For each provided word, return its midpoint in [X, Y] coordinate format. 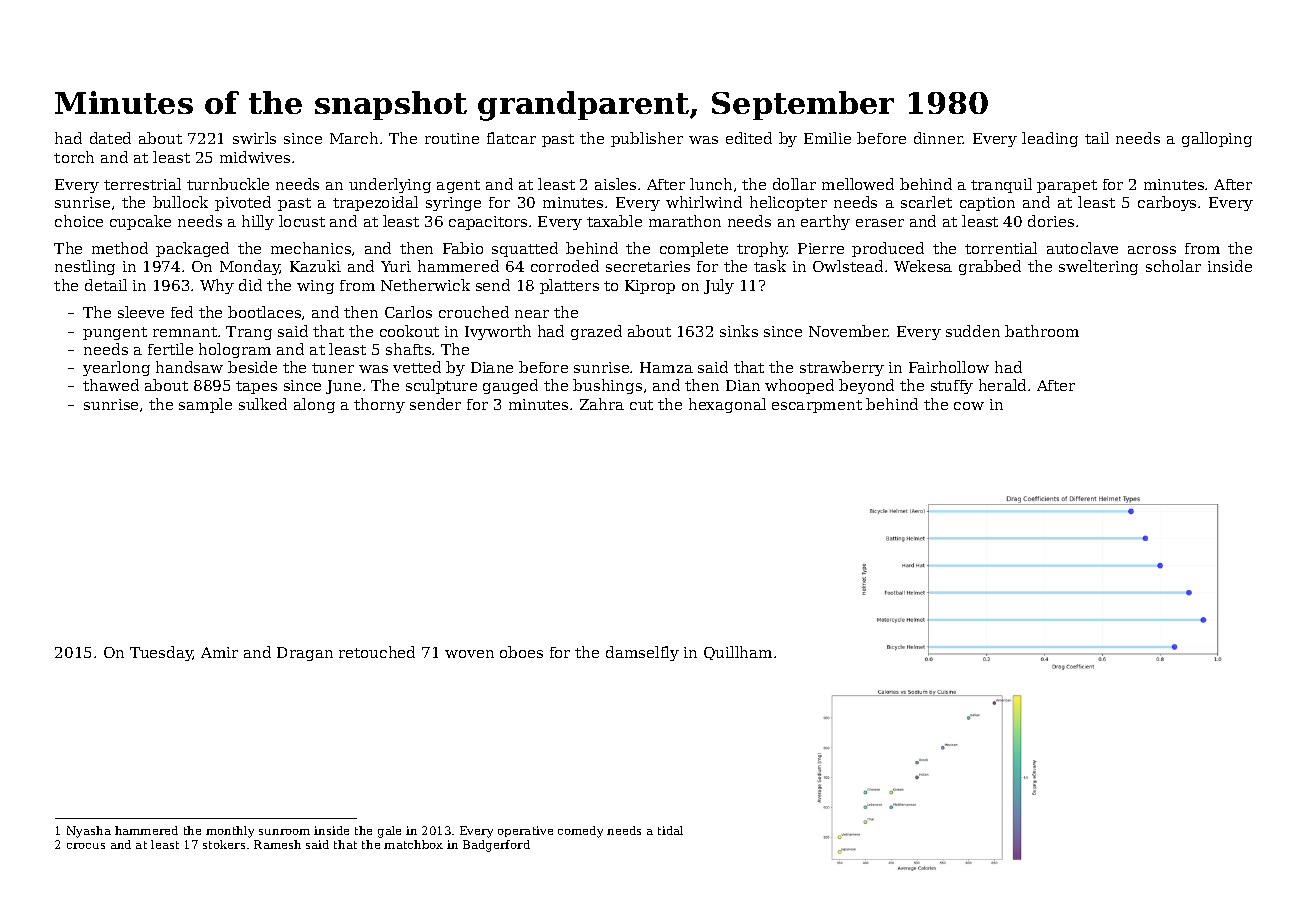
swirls [254, 138]
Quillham [738, 653]
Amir [219, 652]
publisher [647, 139]
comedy [580, 832]
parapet [1067, 186]
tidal [670, 830]
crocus [86, 846]
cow [969, 406]
